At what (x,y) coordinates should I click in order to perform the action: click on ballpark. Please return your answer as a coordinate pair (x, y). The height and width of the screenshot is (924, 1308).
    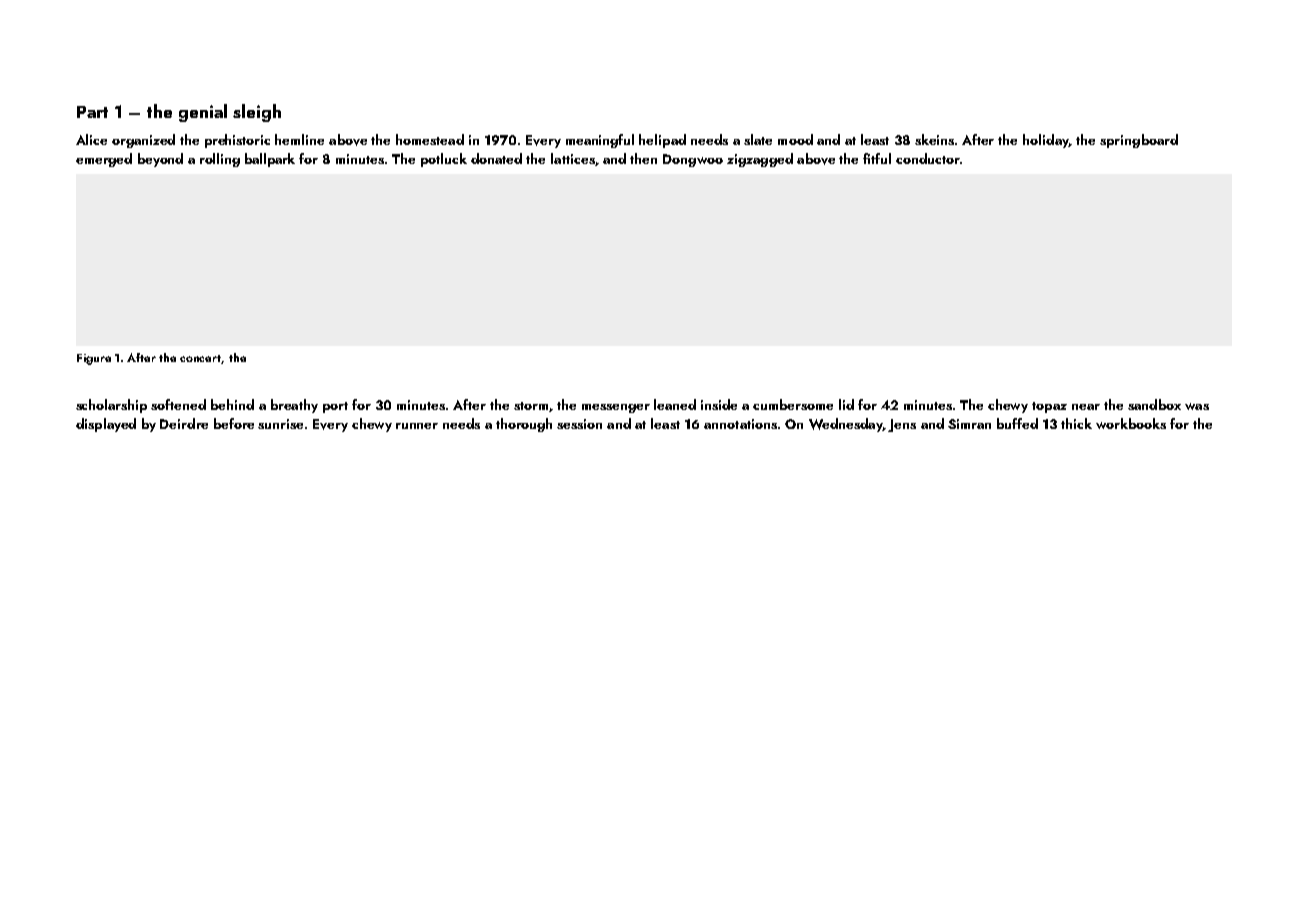
    Looking at the image, I should click on (270, 160).
